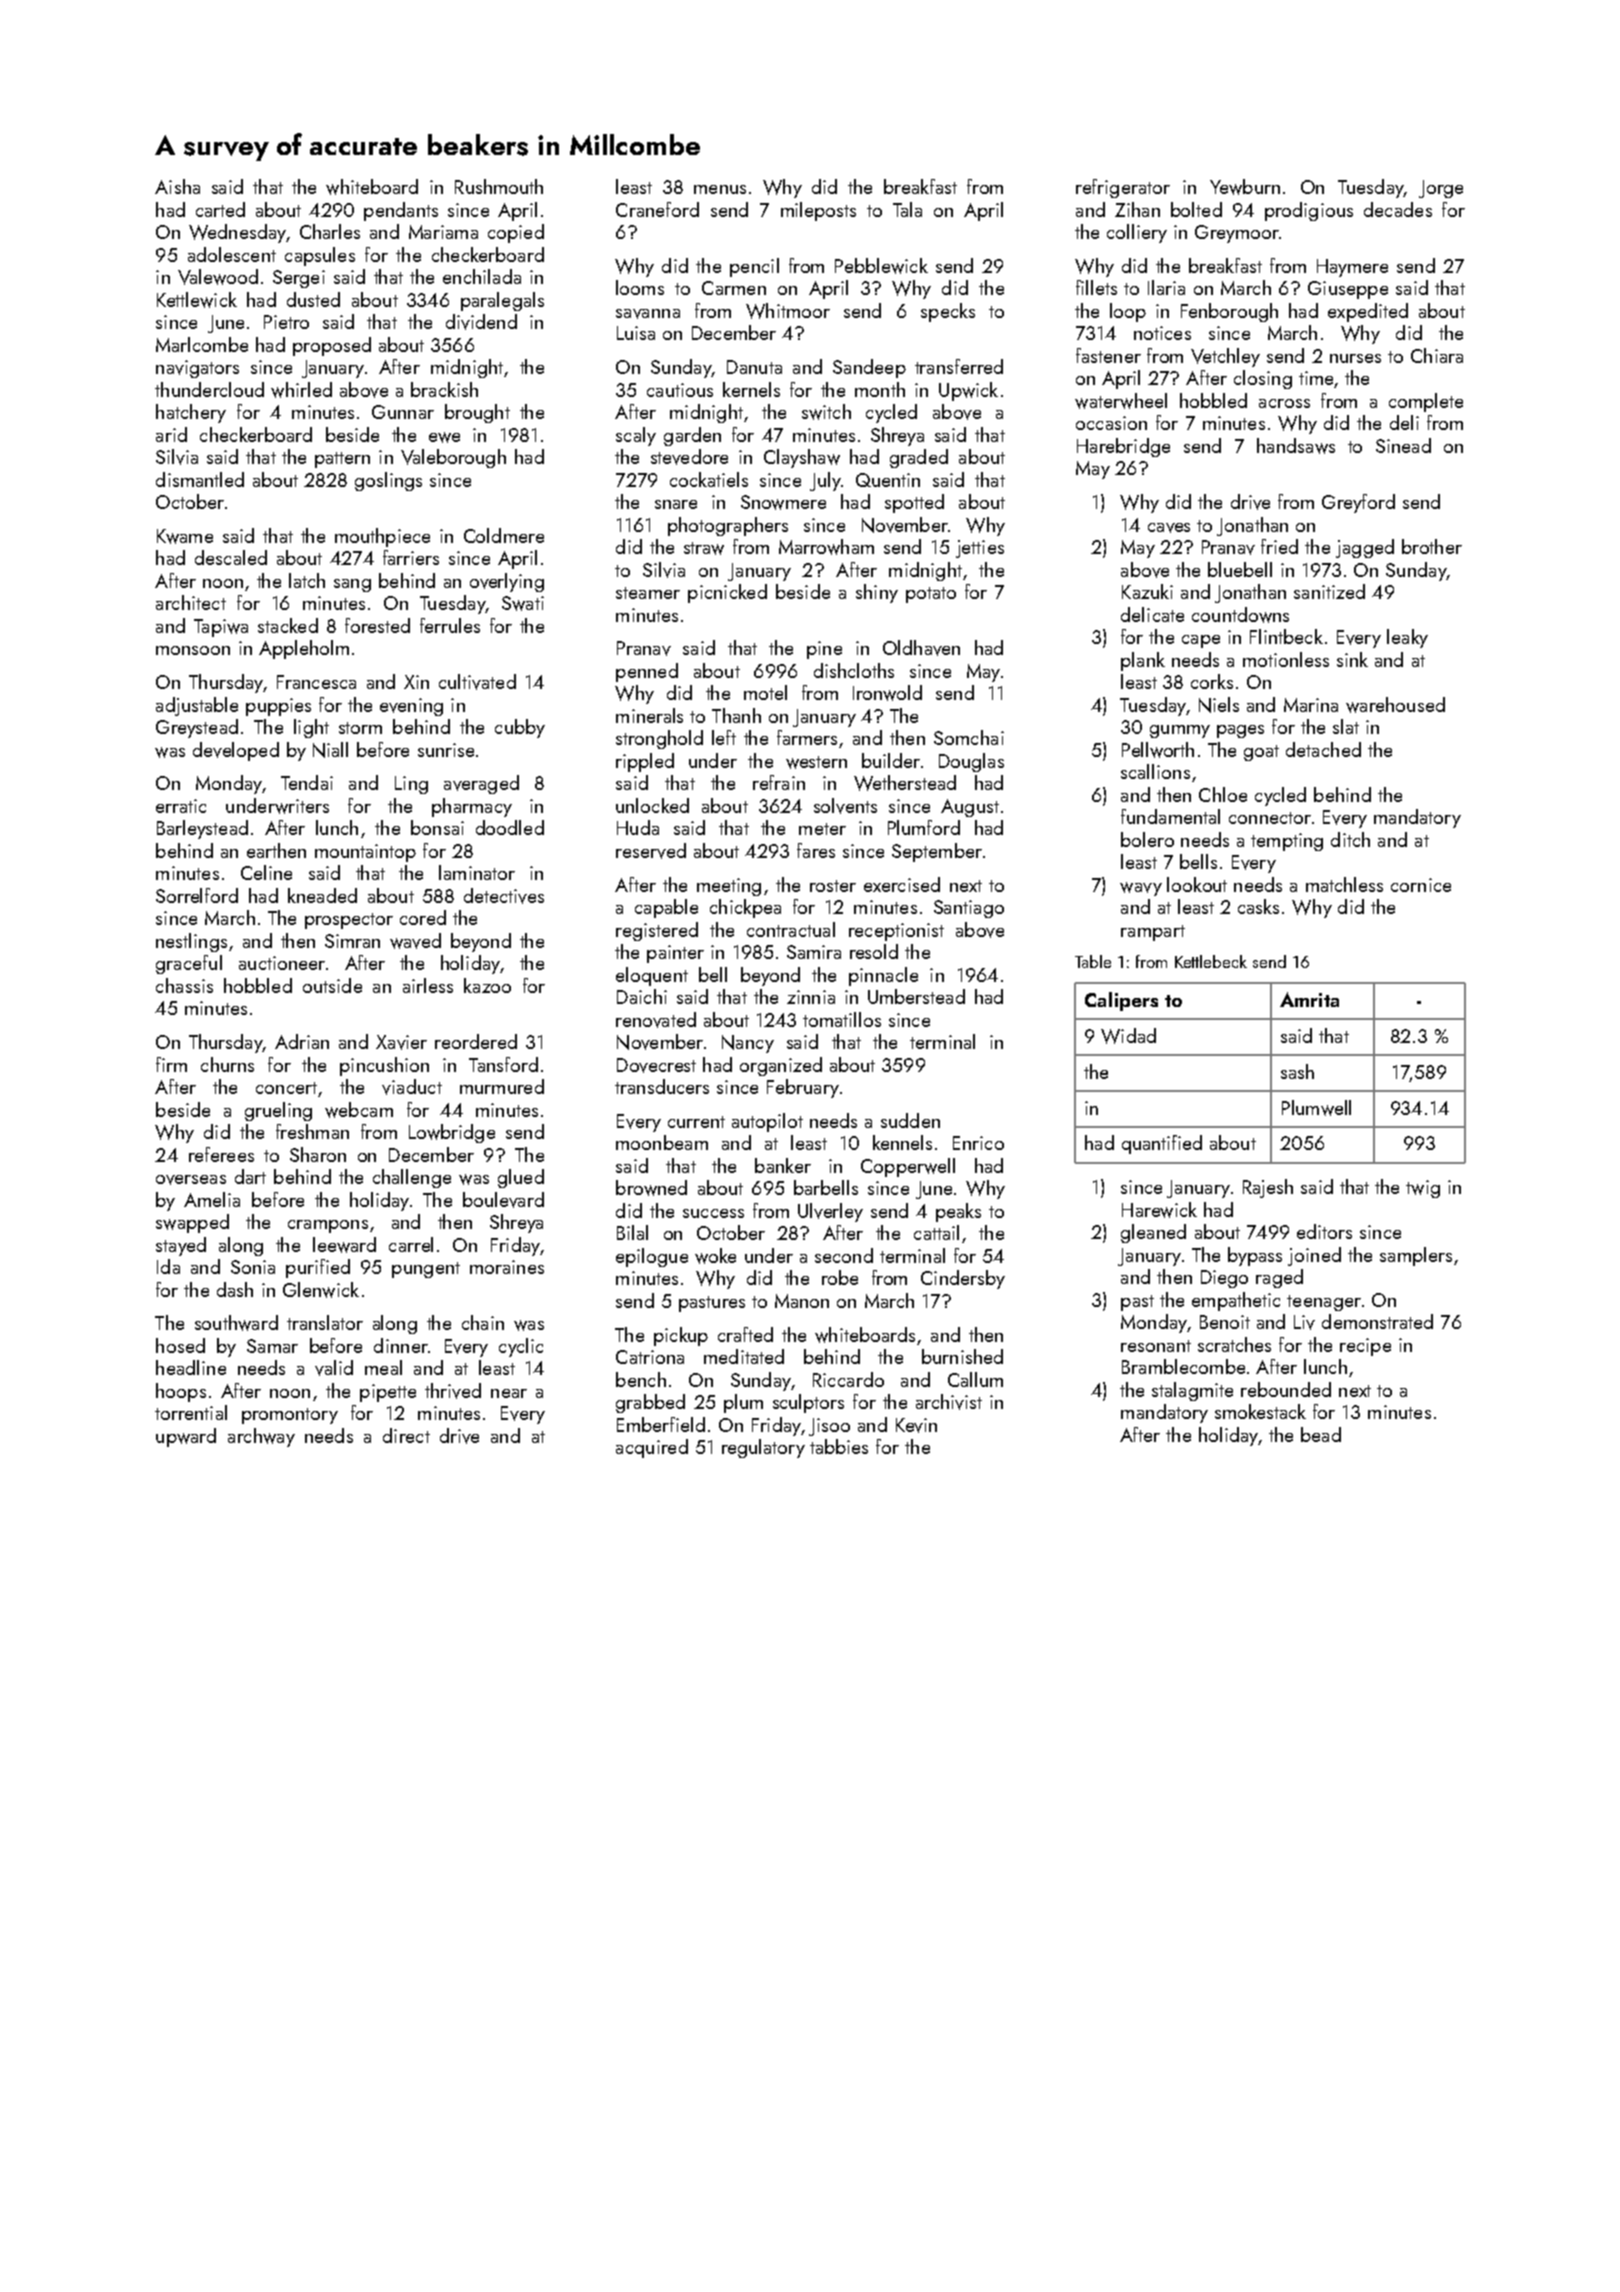 The height and width of the image is (2292, 1620). I want to click on spotted, so click(914, 503).
